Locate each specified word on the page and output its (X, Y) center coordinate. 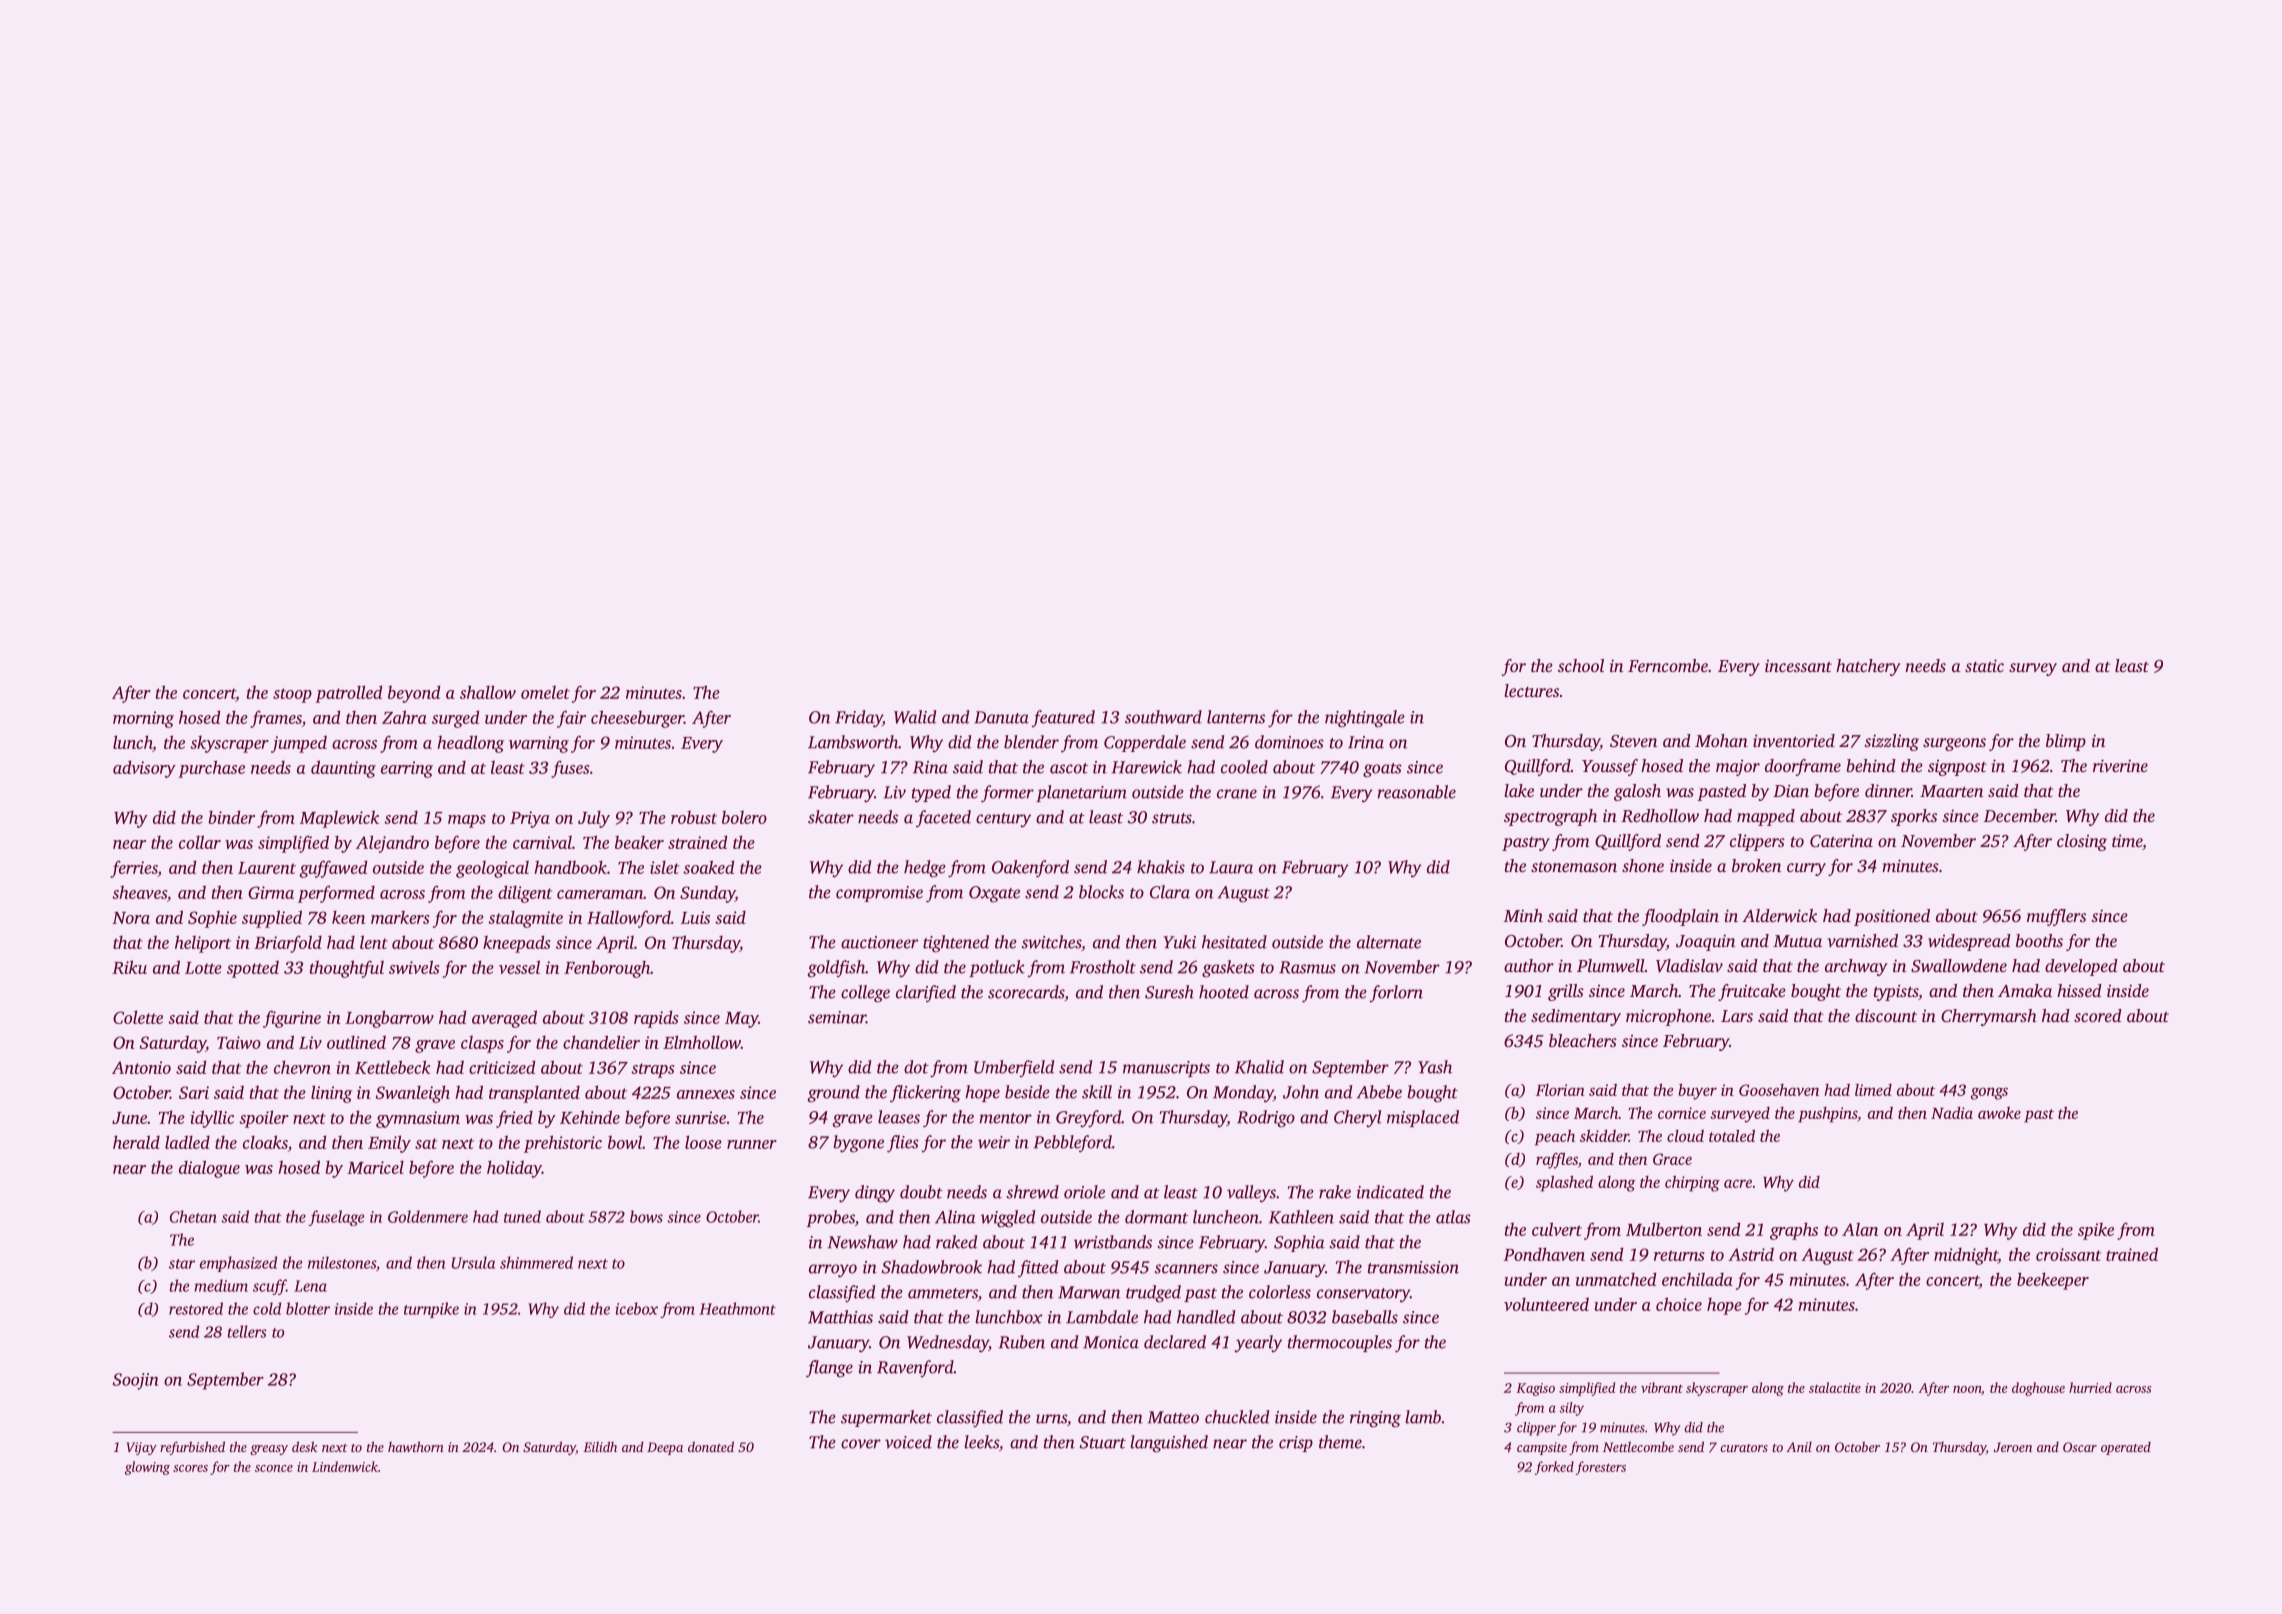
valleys (1251, 1194)
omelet (545, 692)
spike (2096, 1231)
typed (931, 794)
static (1984, 665)
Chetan (193, 1216)
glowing (147, 1468)
